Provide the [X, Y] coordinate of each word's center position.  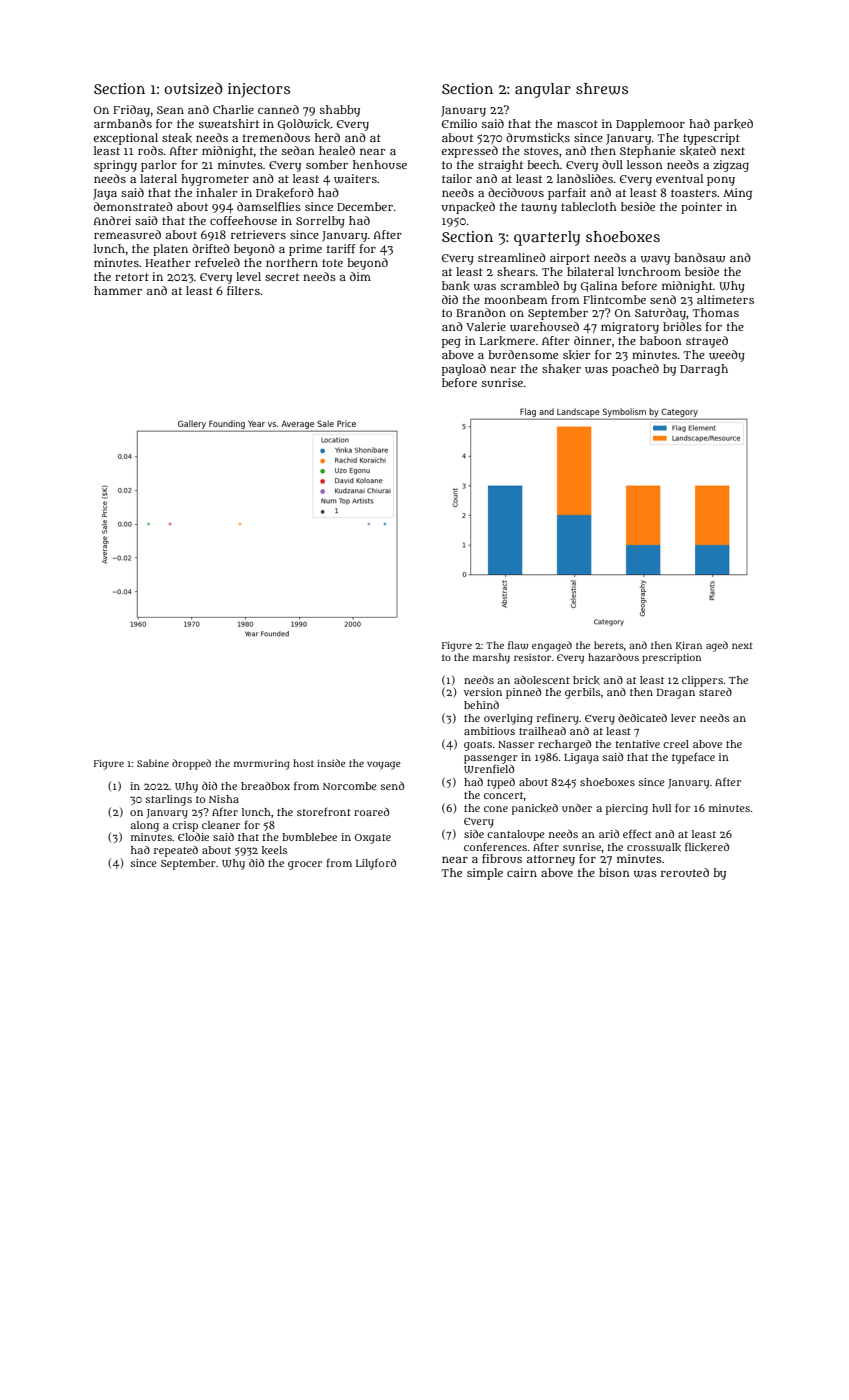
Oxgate [373, 839]
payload [464, 370]
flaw [518, 645]
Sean [170, 110]
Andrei [112, 220]
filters [243, 290]
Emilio [459, 123]
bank [456, 286]
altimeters [725, 299]
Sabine [153, 763]
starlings [169, 800]
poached [635, 370]
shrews [602, 89]
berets [609, 645]
